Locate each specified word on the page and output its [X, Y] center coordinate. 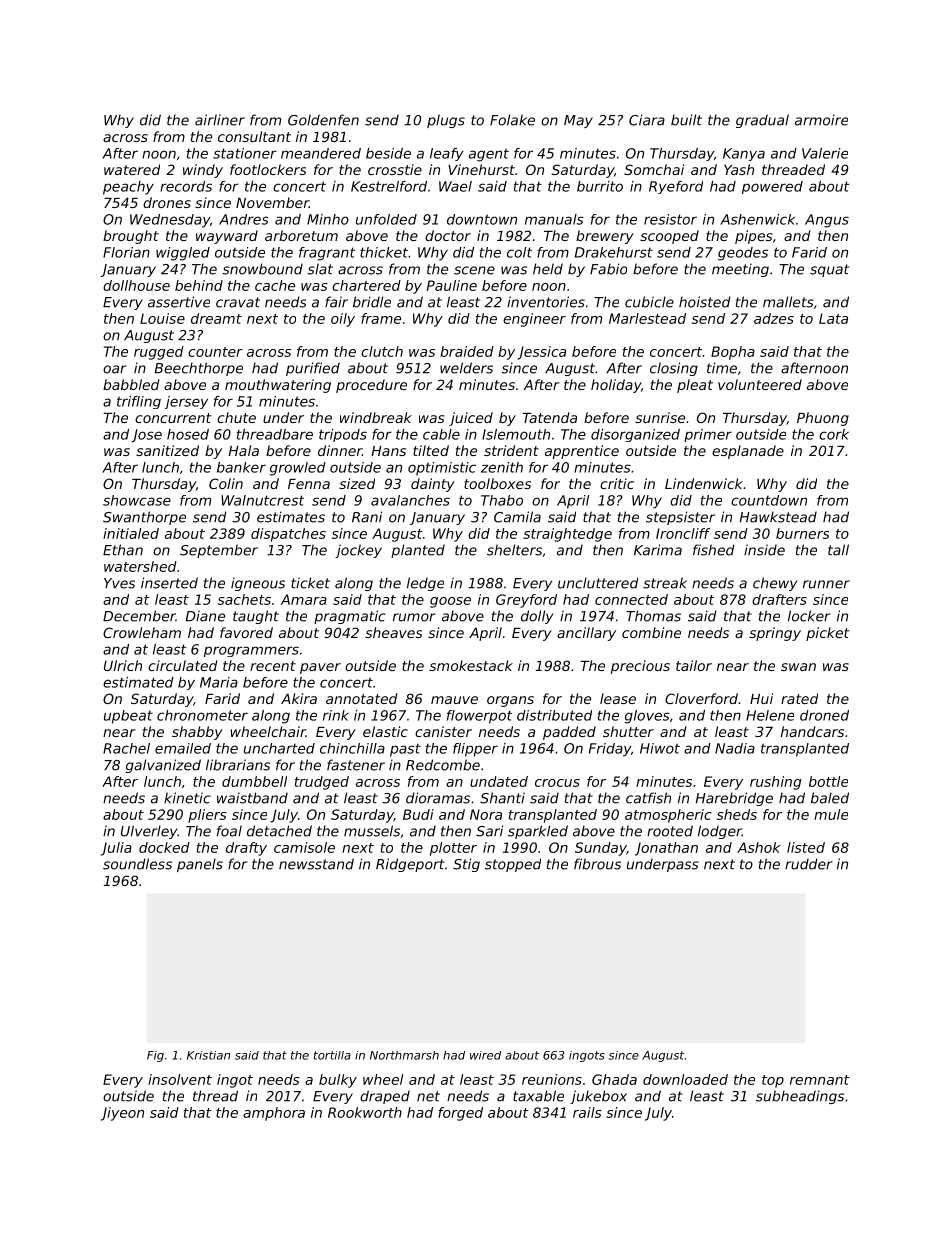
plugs [446, 121]
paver [320, 668]
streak [665, 583]
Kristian [208, 1055]
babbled [131, 384]
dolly [537, 617]
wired [485, 1055]
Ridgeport [410, 865]
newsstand [316, 864]
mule [831, 814]
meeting [740, 270]
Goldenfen [323, 120]
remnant [820, 1080]
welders [466, 368]
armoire [821, 120]
